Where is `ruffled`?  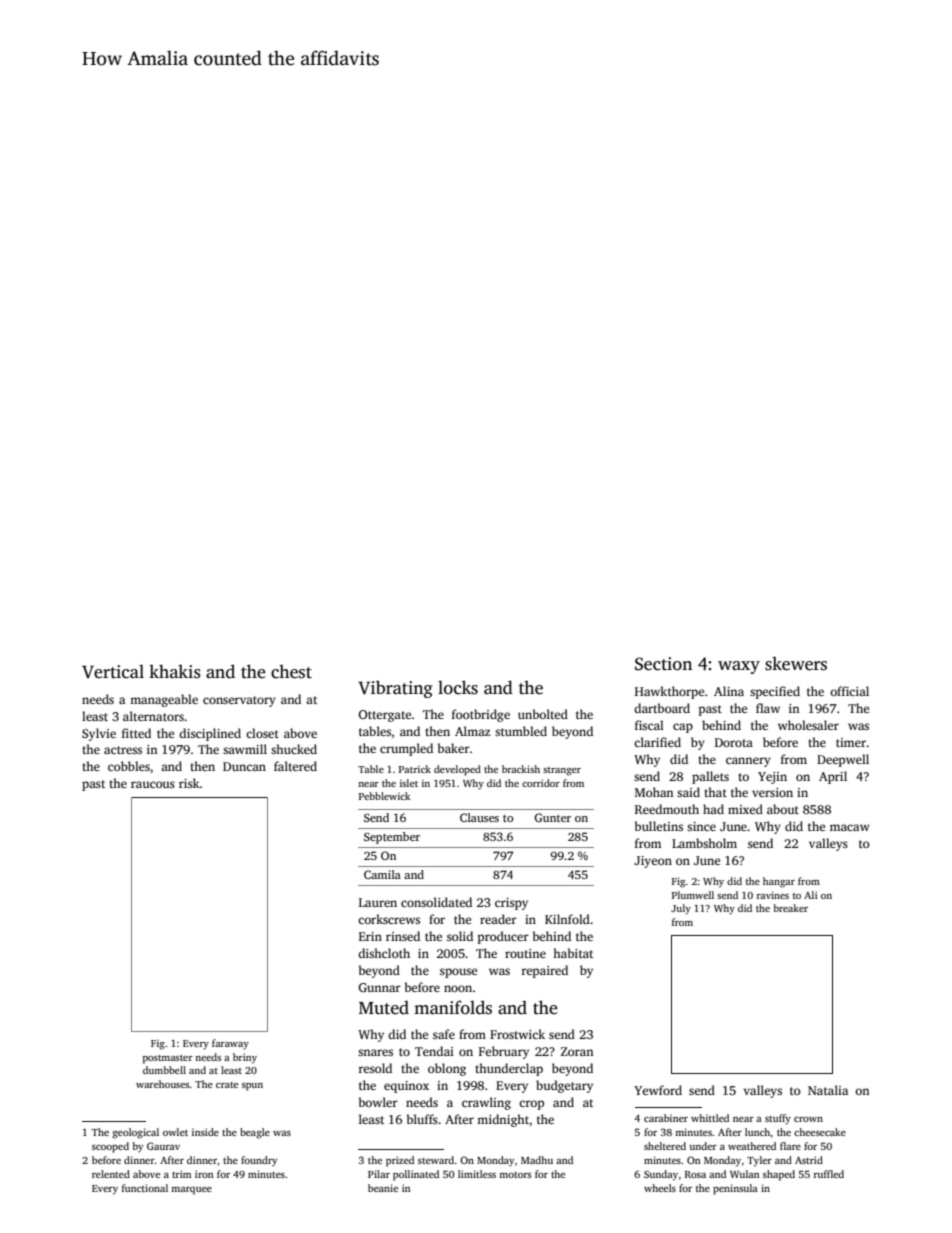 ruffled is located at coordinates (829, 1174).
